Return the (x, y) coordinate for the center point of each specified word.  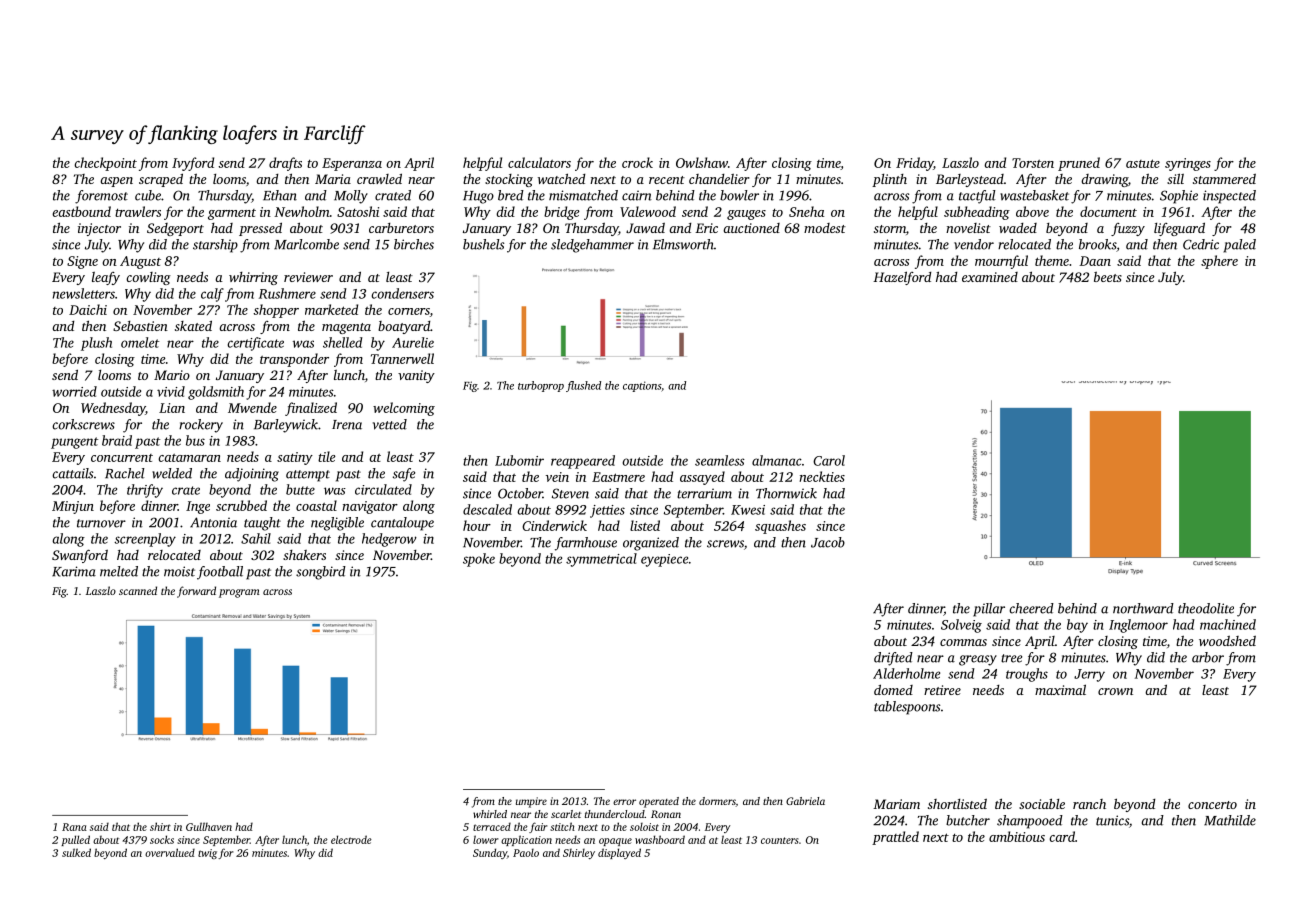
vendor (974, 244)
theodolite (1206, 608)
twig (207, 854)
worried (74, 391)
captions (642, 386)
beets (1108, 277)
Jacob (828, 542)
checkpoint (105, 164)
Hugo (478, 197)
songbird (321, 573)
